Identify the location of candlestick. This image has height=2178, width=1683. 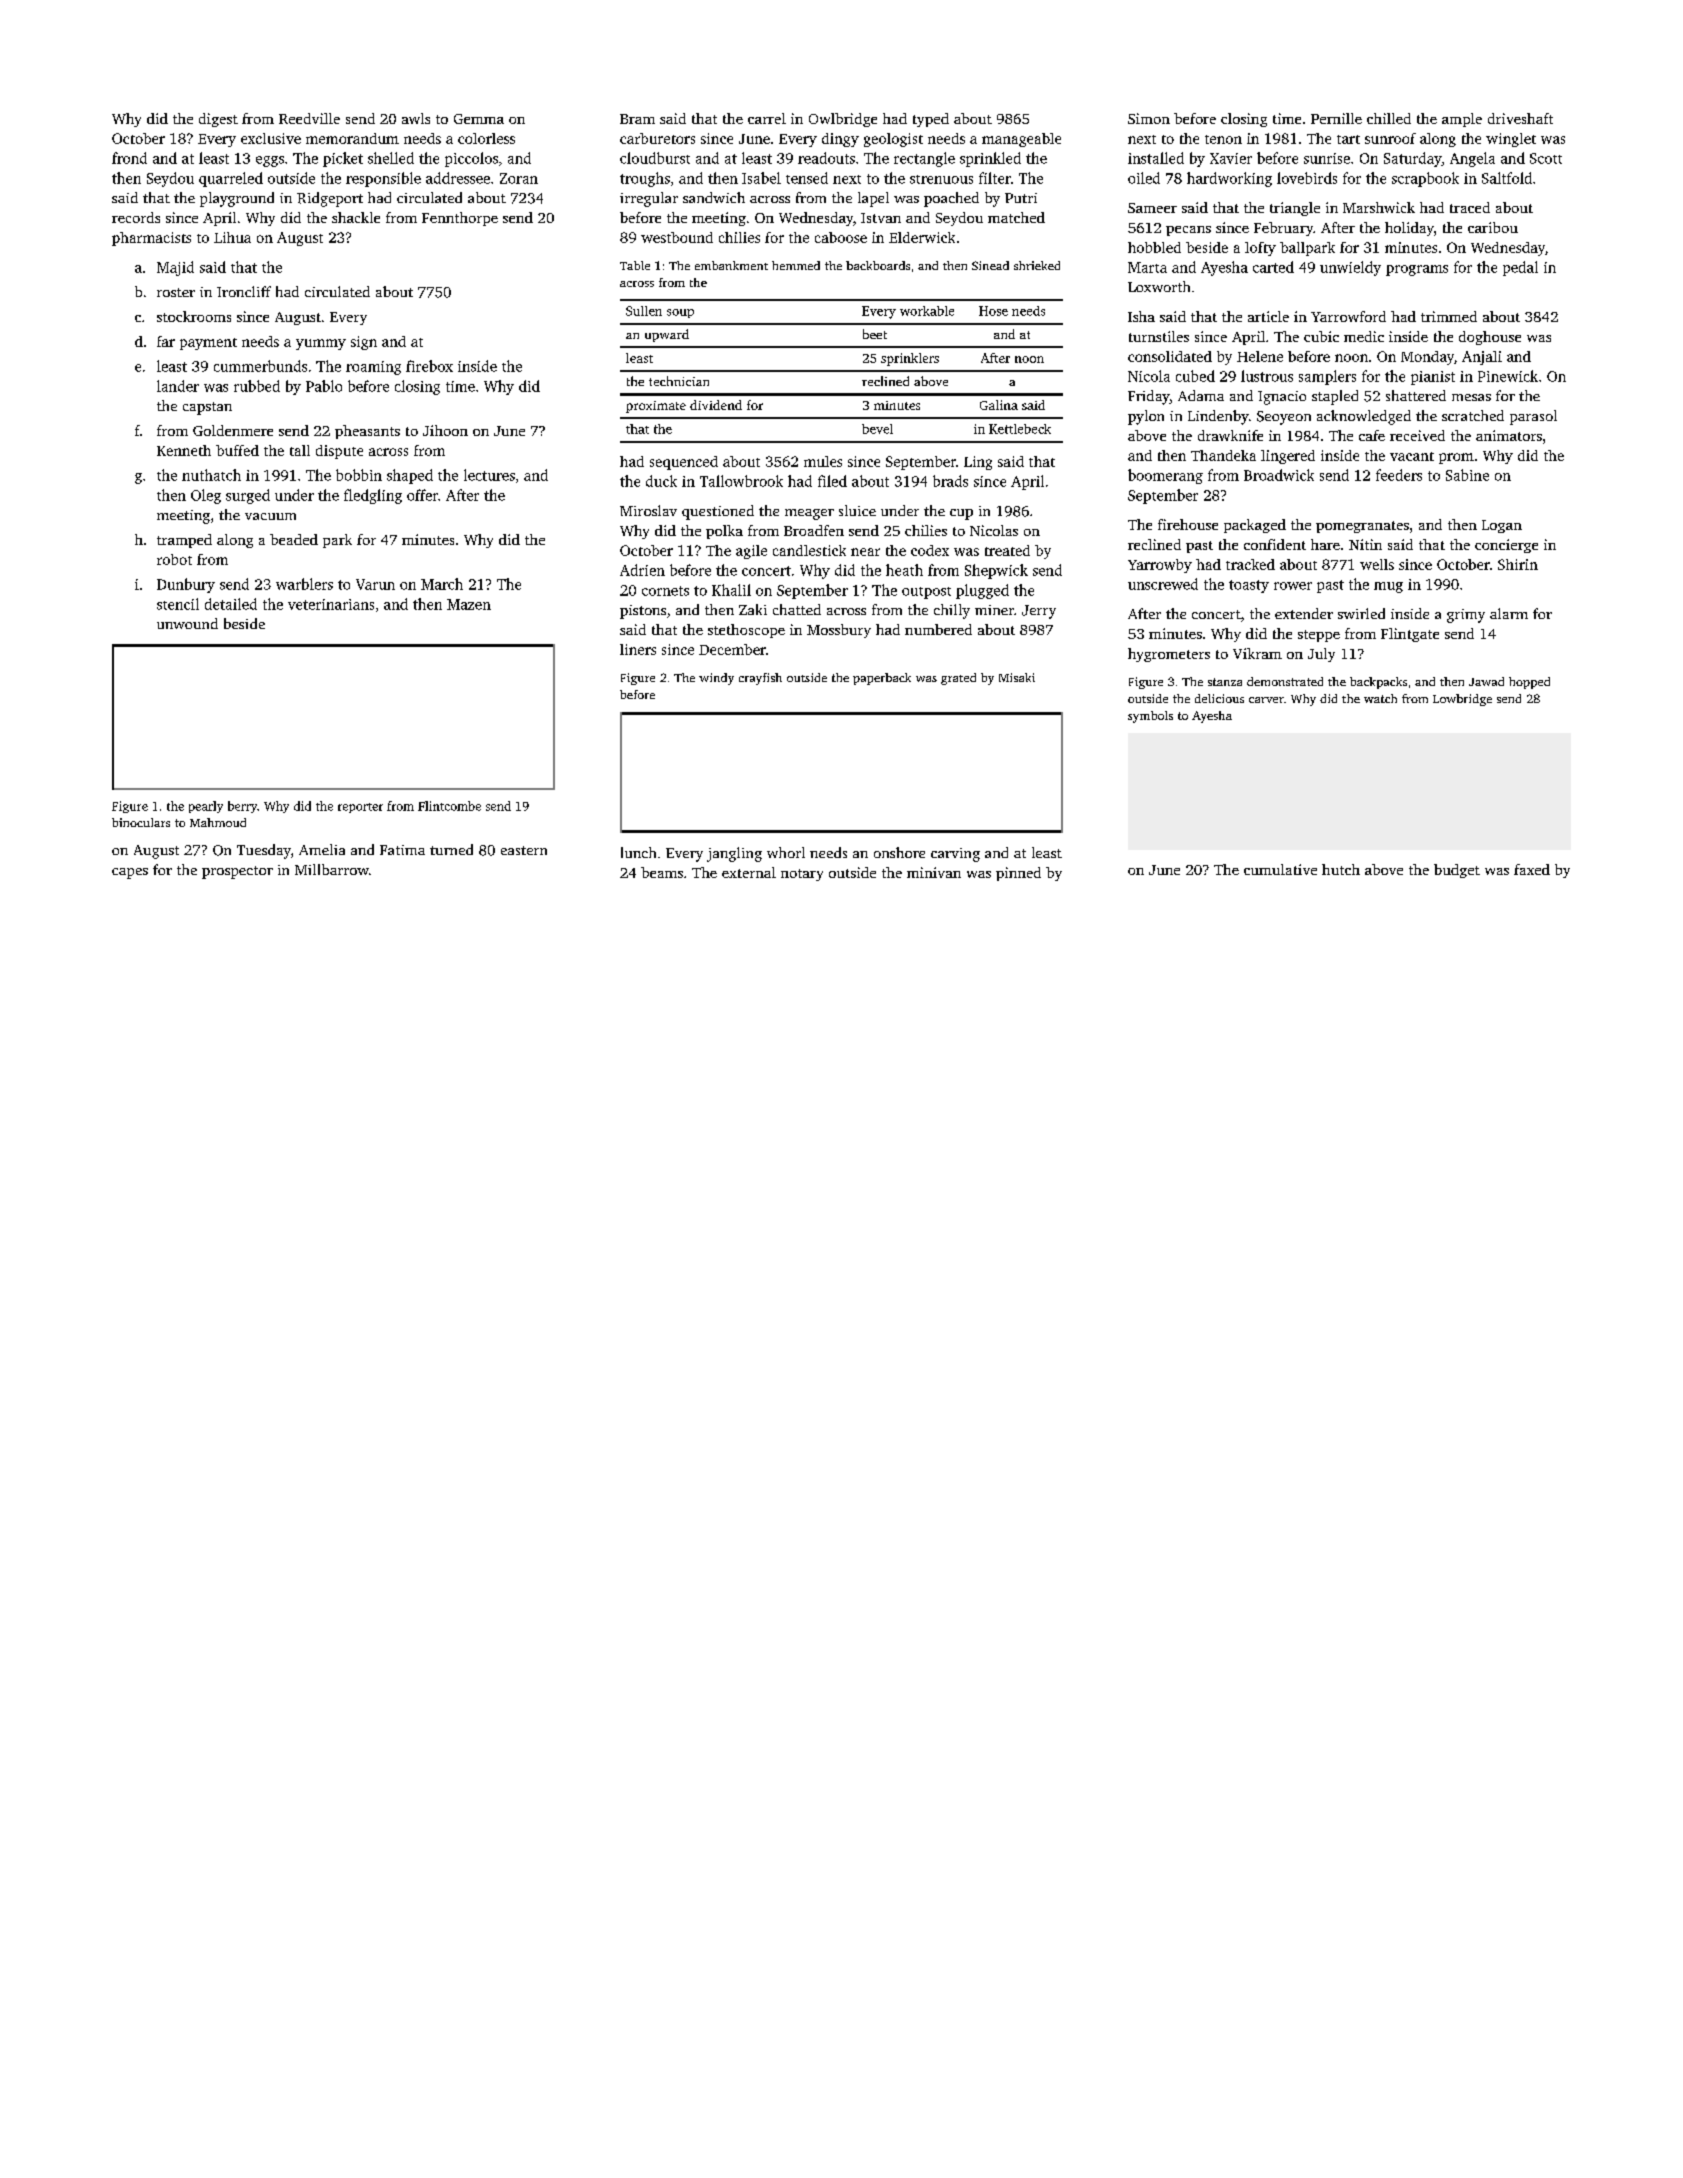
(809, 550).
